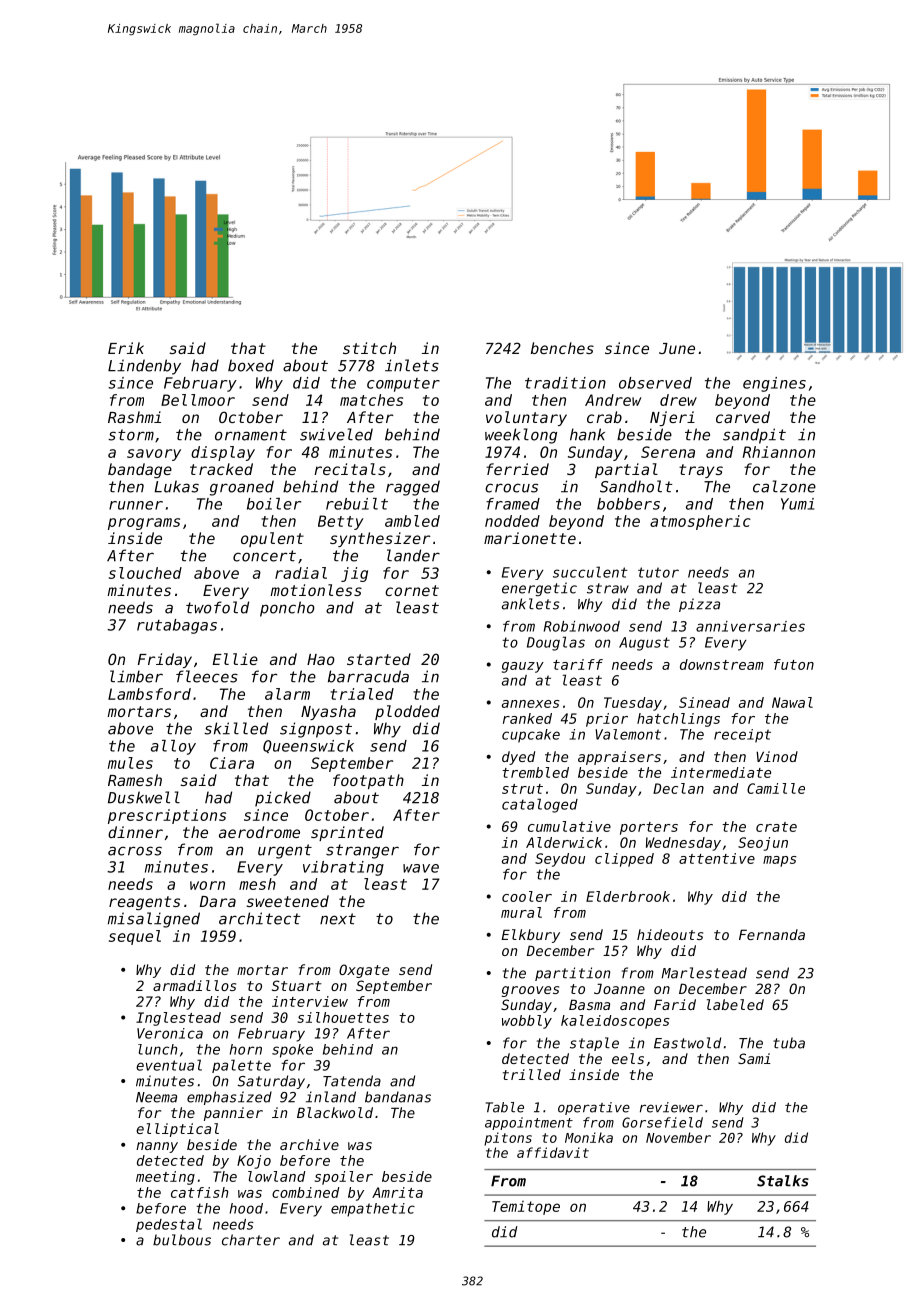 Image resolution: width=924 pixels, height=1314 pixels. What do you see at coordinates (743, 417) in the image?
I see `carved` at bounding box center [743, 417].
